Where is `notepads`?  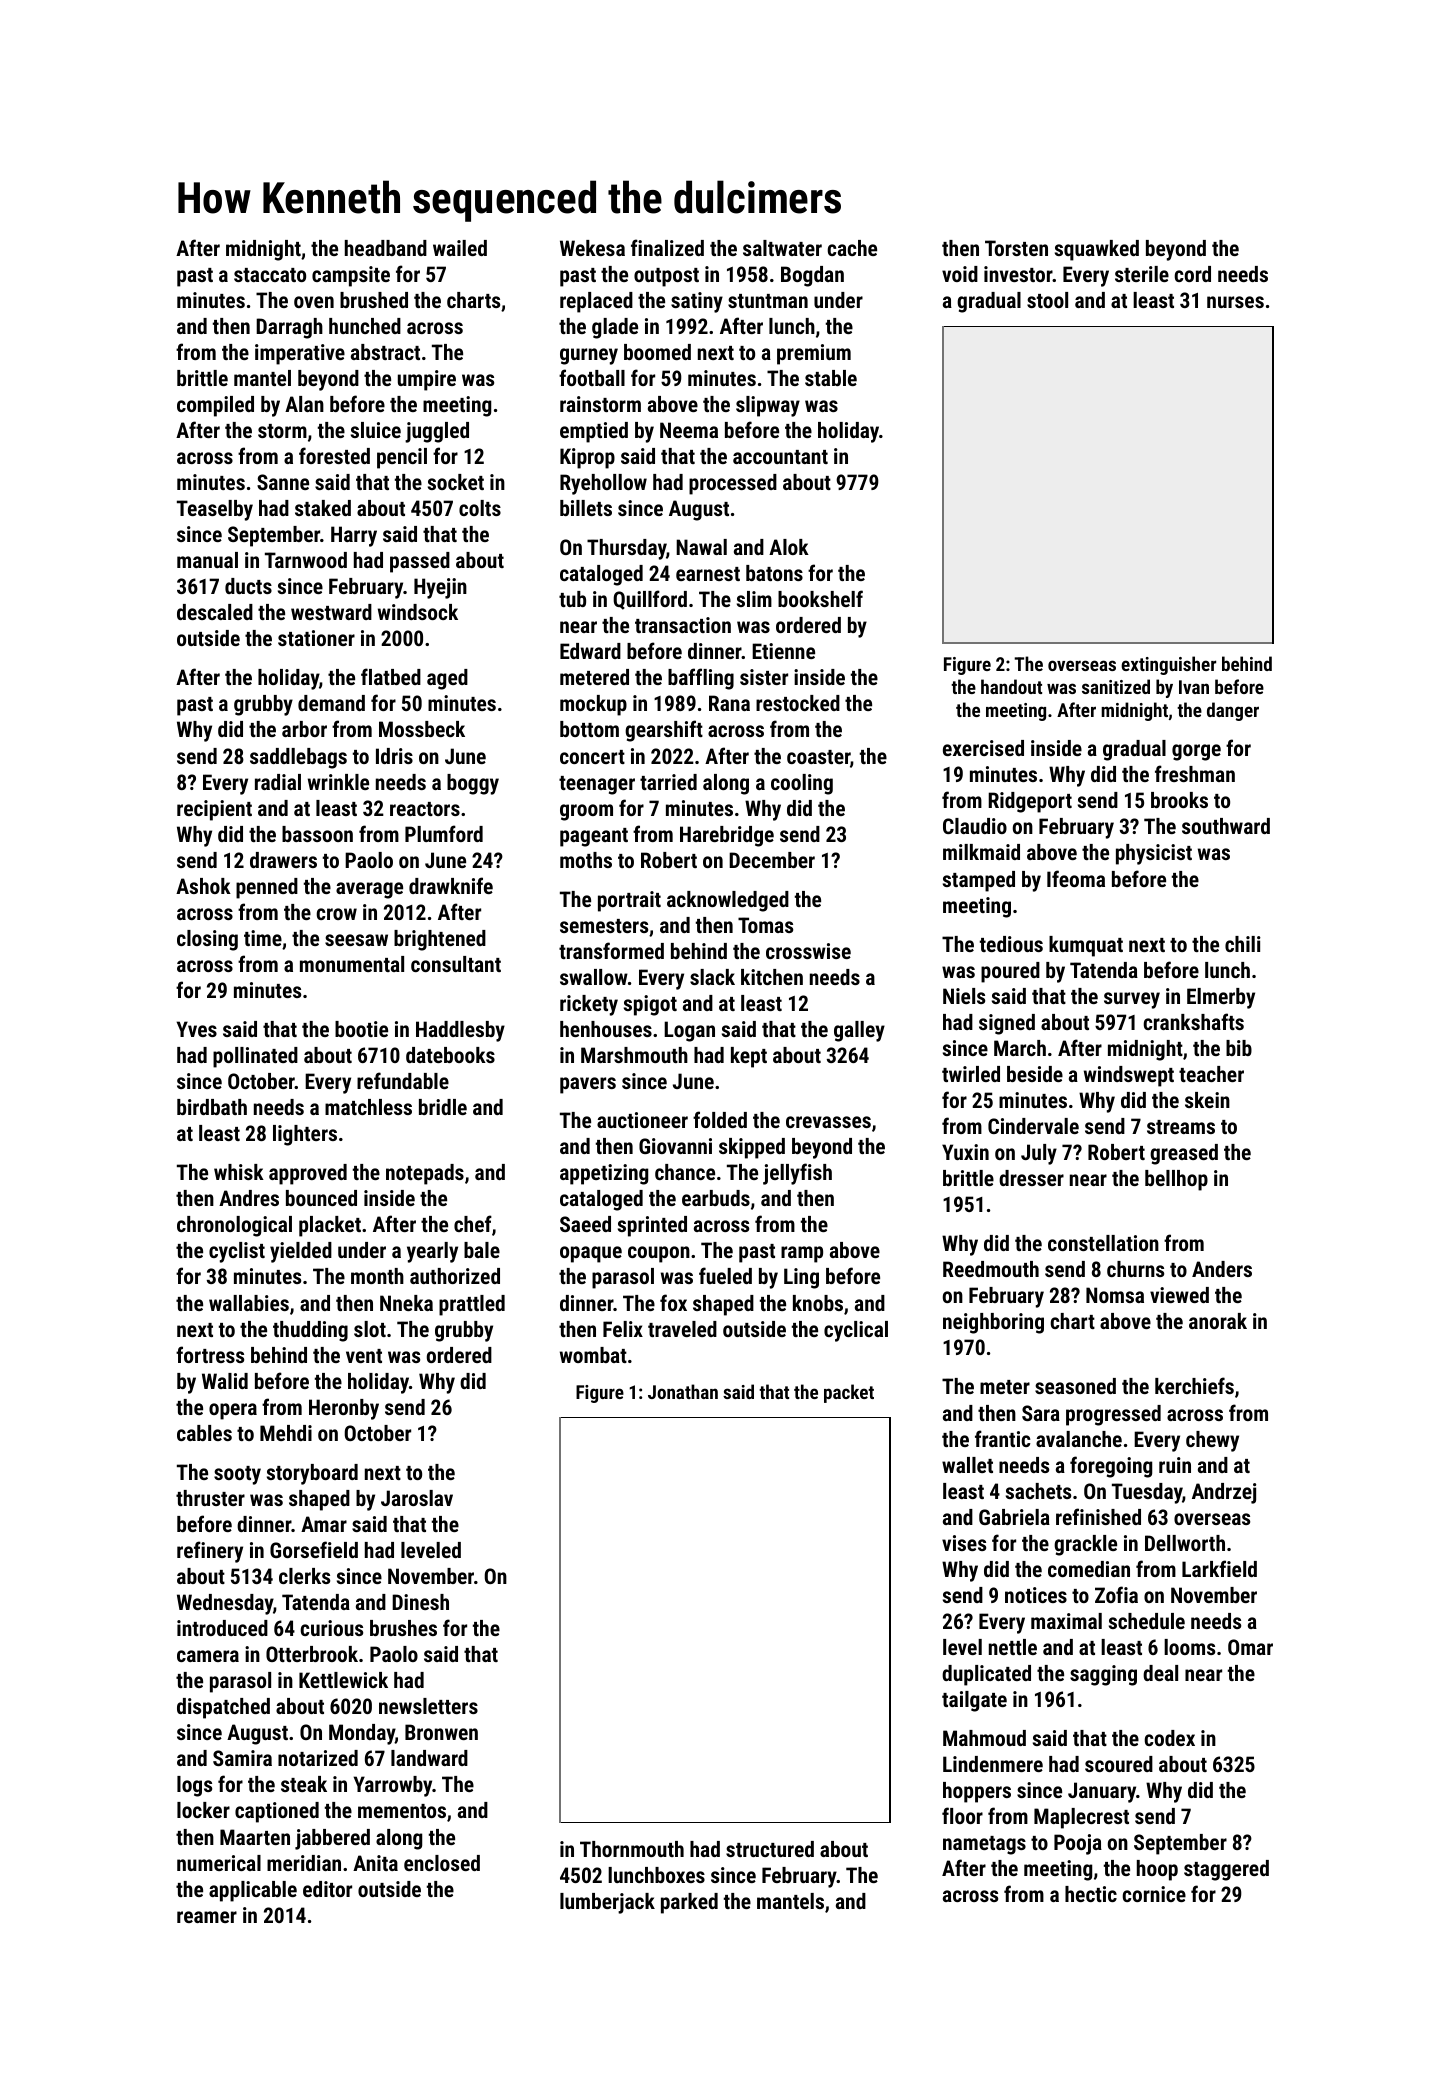 notepads is located at coordinates (425, 1174).
